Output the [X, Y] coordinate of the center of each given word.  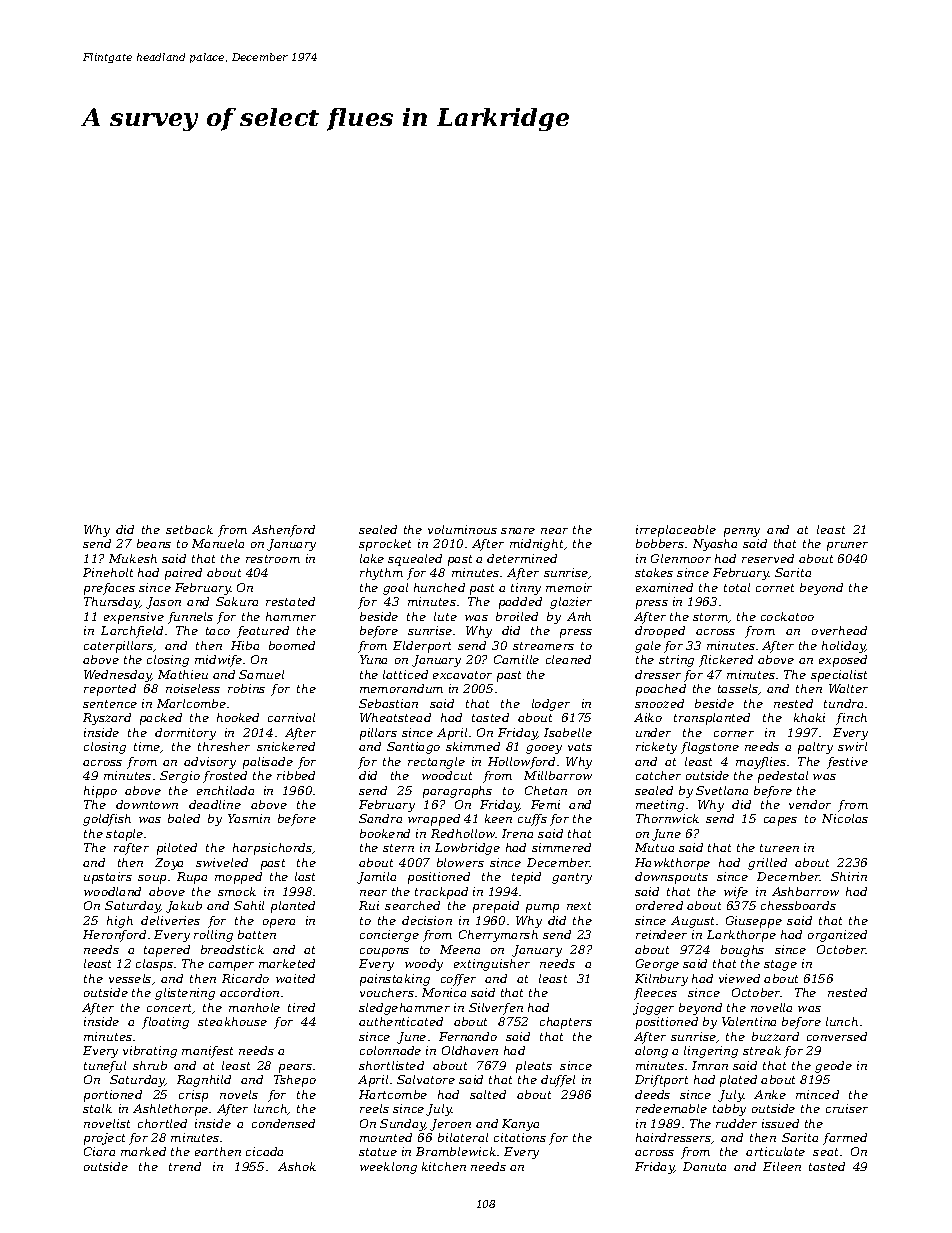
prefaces [109, 589]
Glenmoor [681, 558]
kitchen [444, 1166]
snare [518, 531]
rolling [213, 936]
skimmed [473, 746]
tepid [526, 878]
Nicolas [845, 818]
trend [185, 1166]
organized [837, 936]
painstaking [395, 980]
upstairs [108, 878]
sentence [110, 704]
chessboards [798, 905]
